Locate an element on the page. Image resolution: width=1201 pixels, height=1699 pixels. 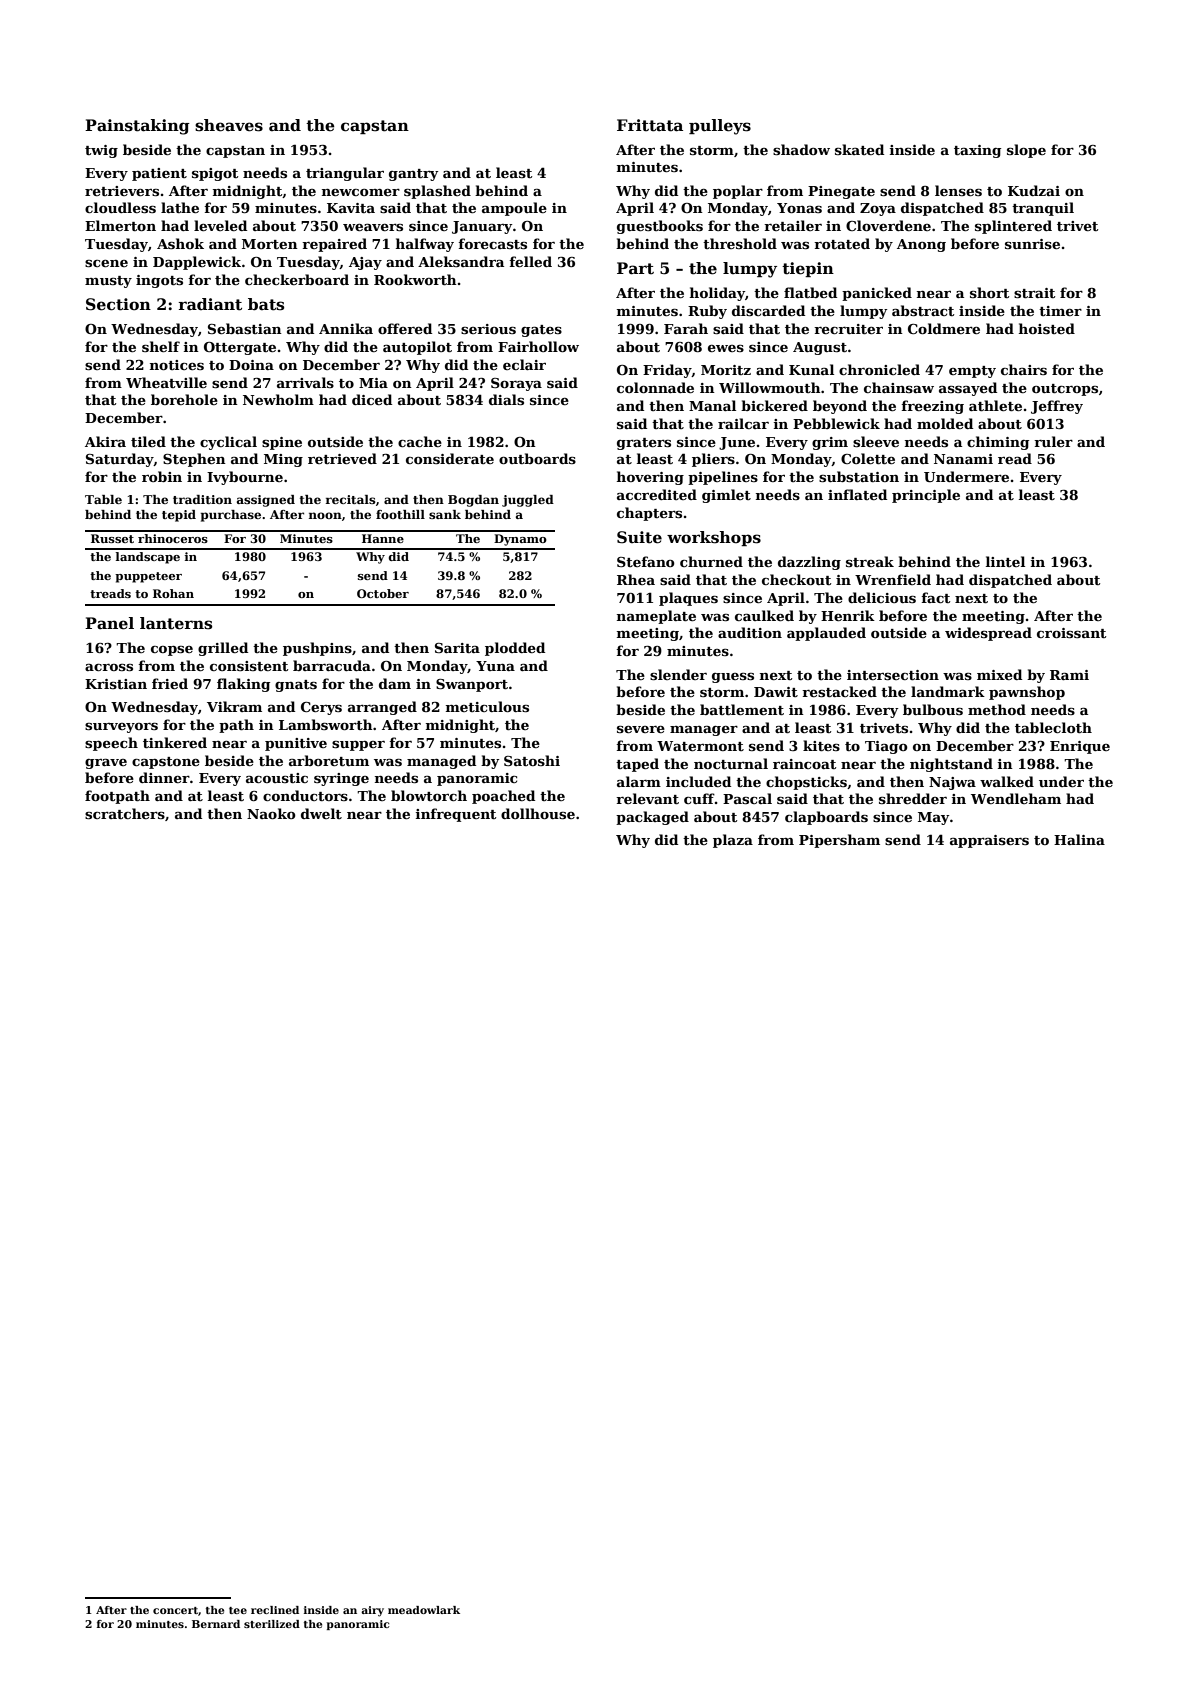
Halina is located at coordinates (1079, 839).
